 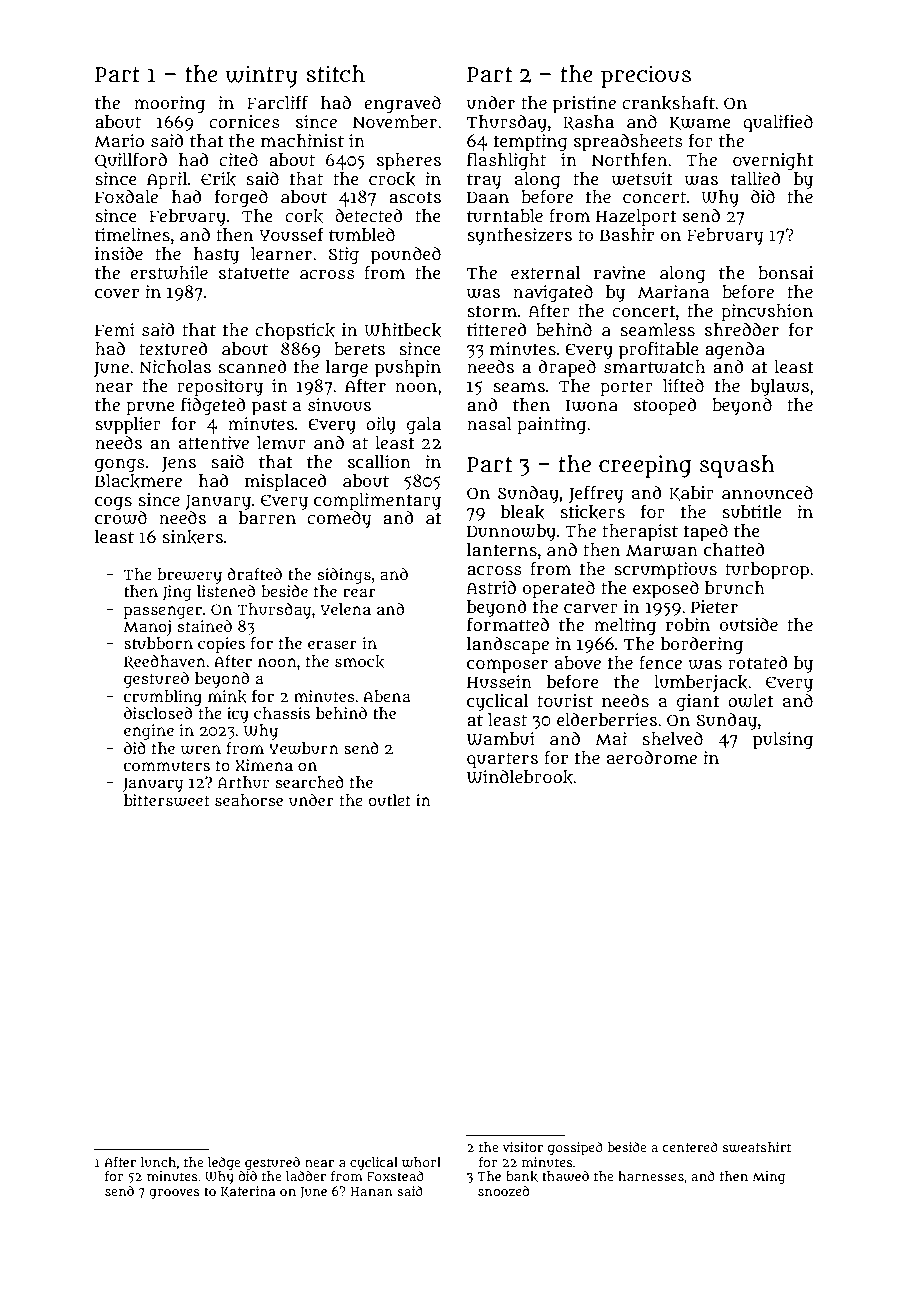 What do you see at coordinates (149, 732) in the screenshot?
I see `engine` at bounding box center [149, 732].
